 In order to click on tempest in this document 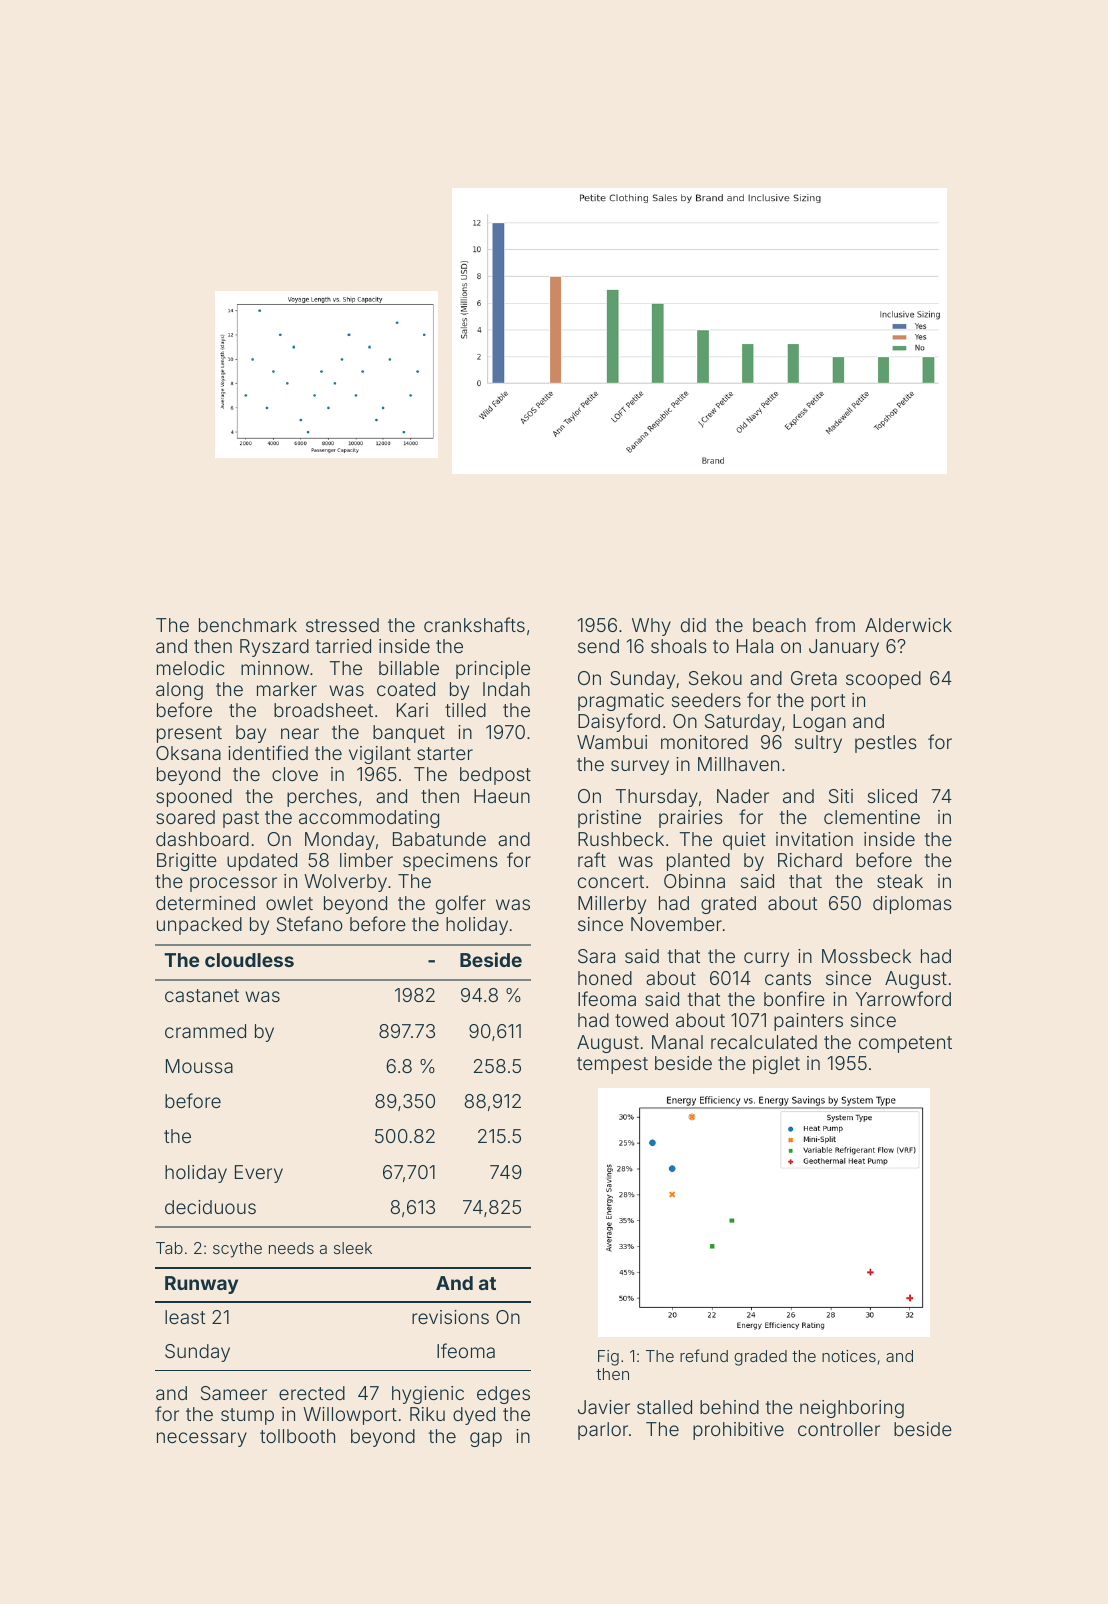, I will do `click(612, 1065)`.
